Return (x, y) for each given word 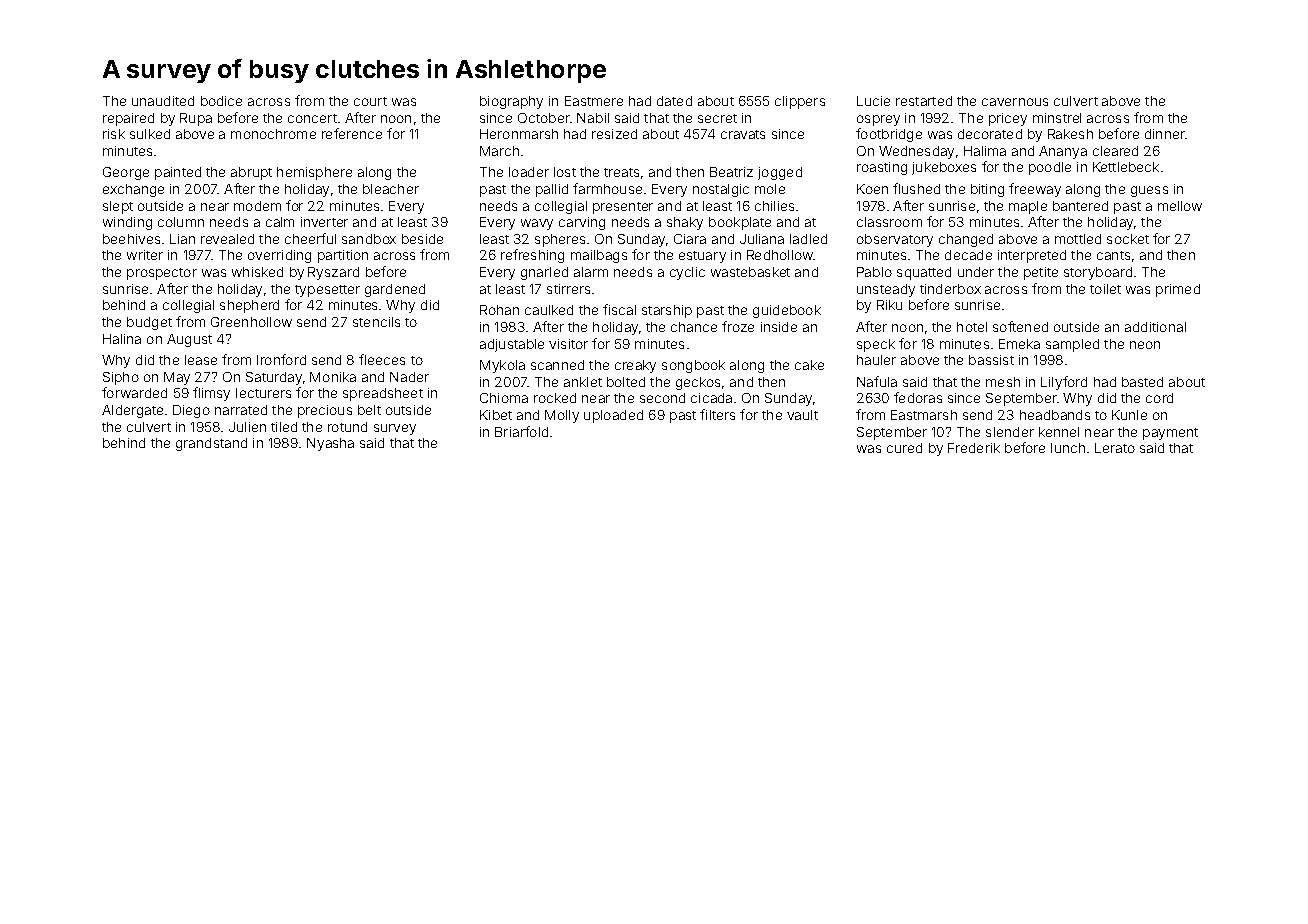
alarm (591, 272)
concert (312, 118)
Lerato (1115, 448)
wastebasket (750, 272)
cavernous (1015, 102)
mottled (1078, 239)
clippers (800, 102)
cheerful (310, 238)
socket (1128, 239)
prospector (162, 274)
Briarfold (521, 431)
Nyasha (330, 444)
